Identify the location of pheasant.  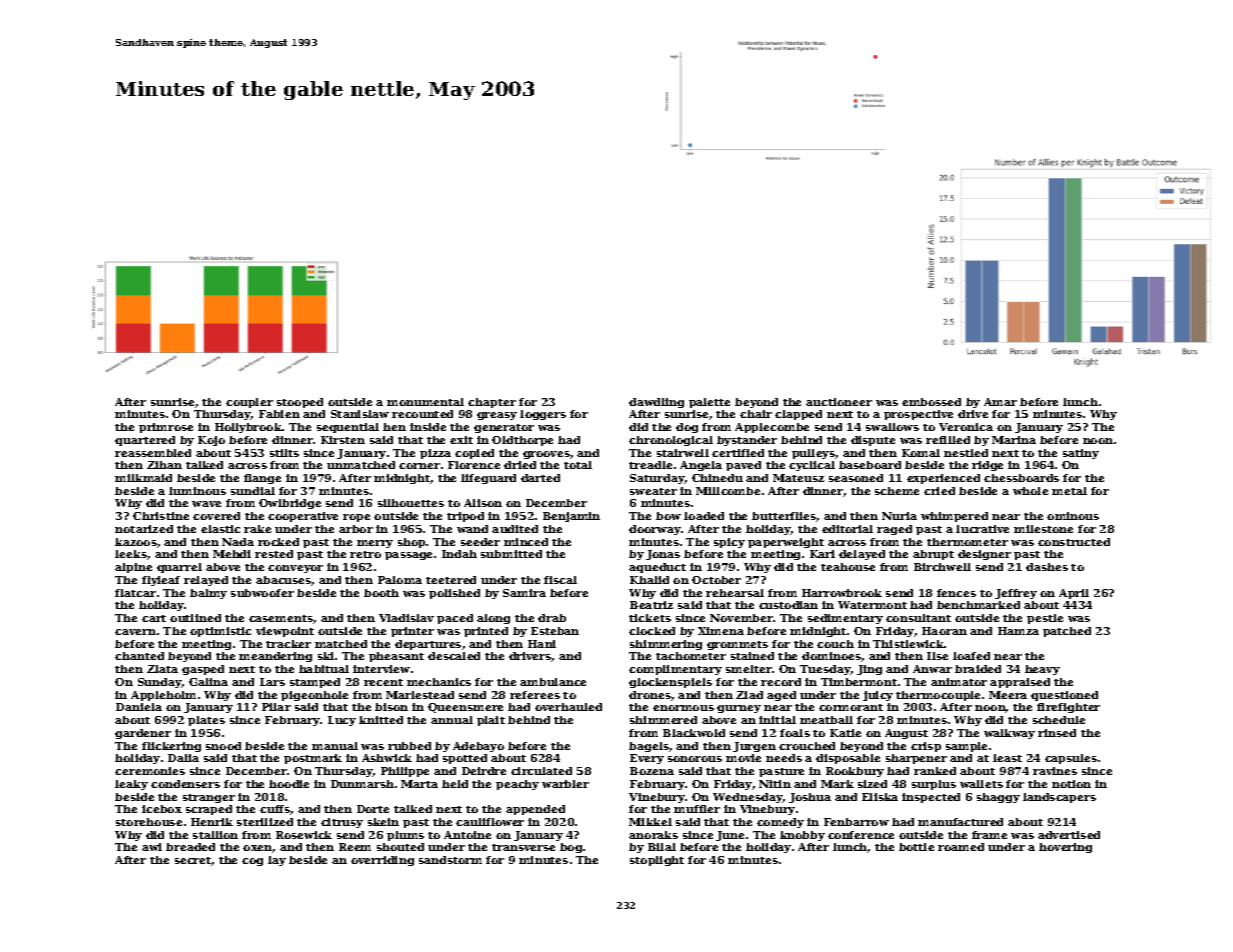
(396, 657).
